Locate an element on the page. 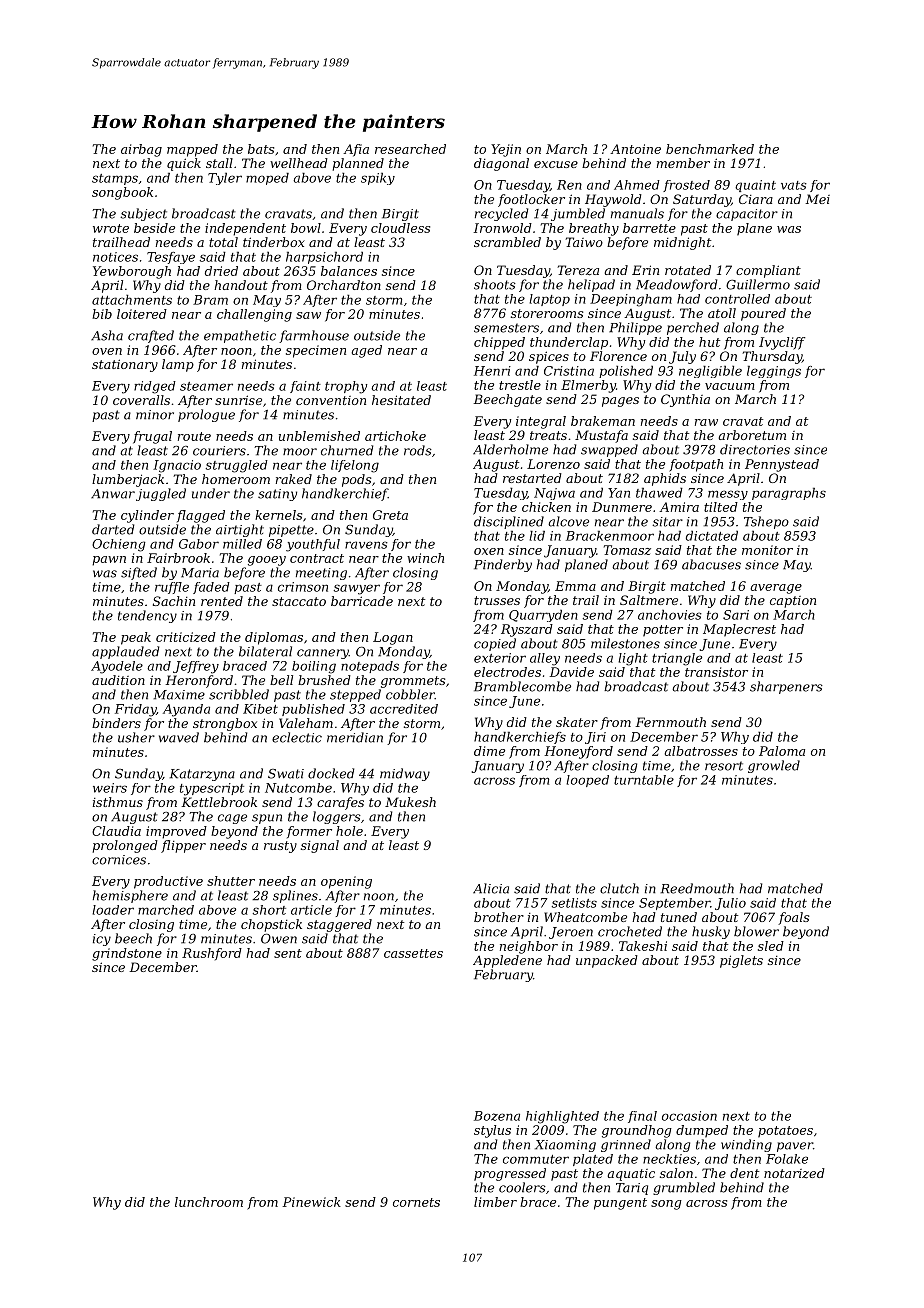  benchmarked is located at coordinates (710, 149).
